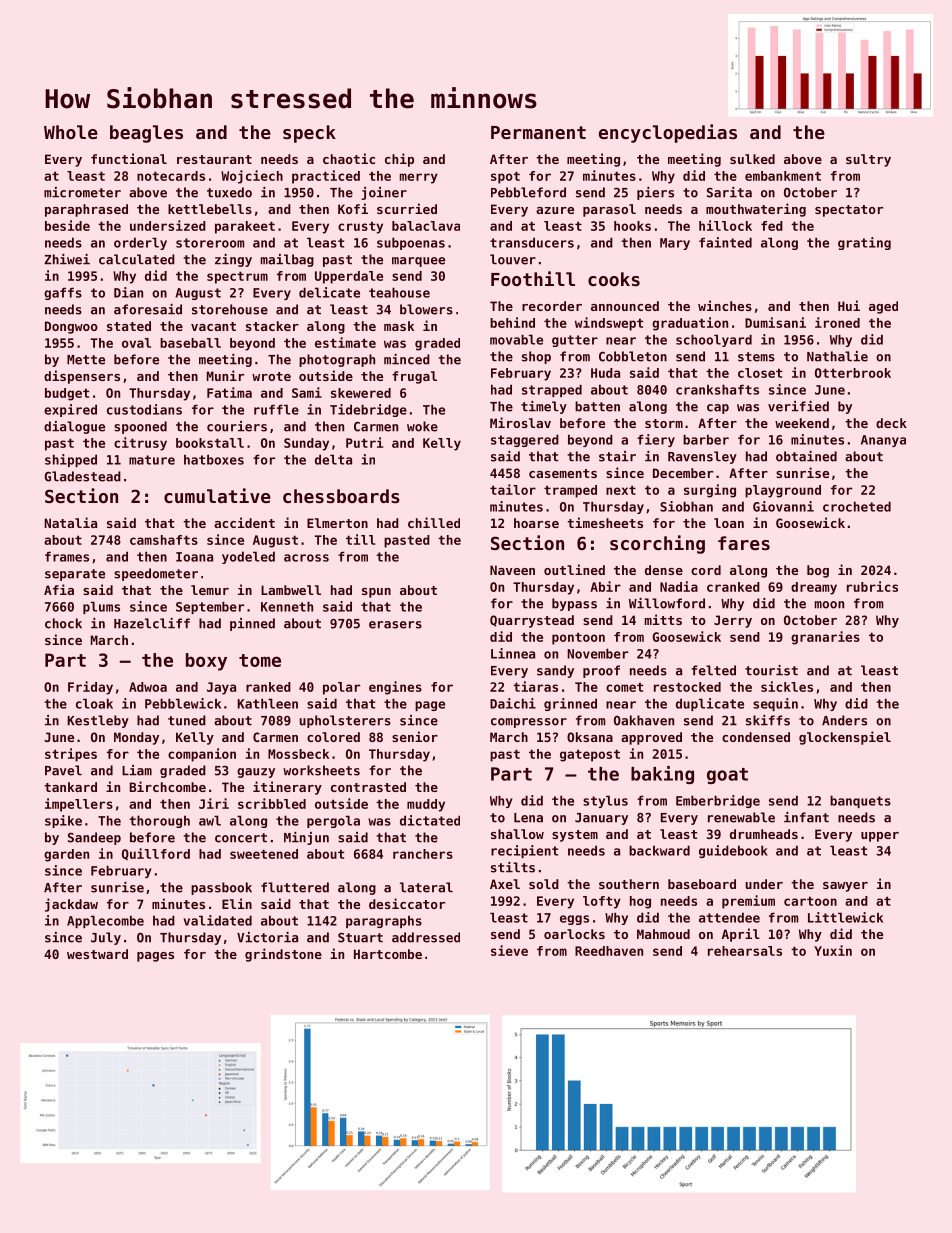 The width and height of the image is (952, 1233). Describe the element at coordinates (267, 937) in the image. I see `Victoria` at that location.
